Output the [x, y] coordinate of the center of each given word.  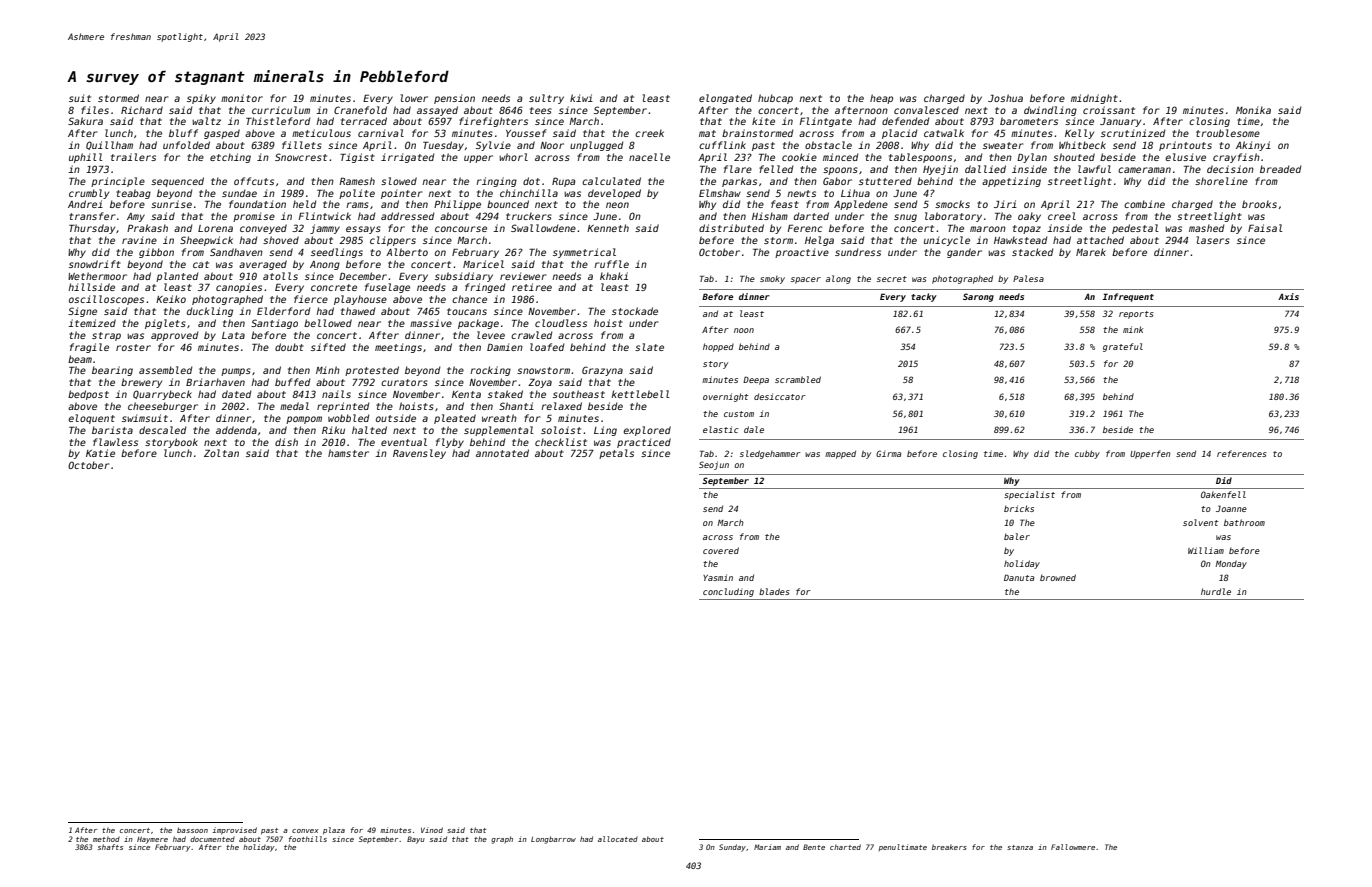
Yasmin [718, 577]
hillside [91, 287]
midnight [1094, 99]
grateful [1123, 347]
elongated [725, 99]
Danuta [1019, 577]
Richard [142, 110]
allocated [618, 839]
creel [1062, 216]
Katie [100, 453]
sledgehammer [770, 454]
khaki [614, 276]
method [106, 839]
